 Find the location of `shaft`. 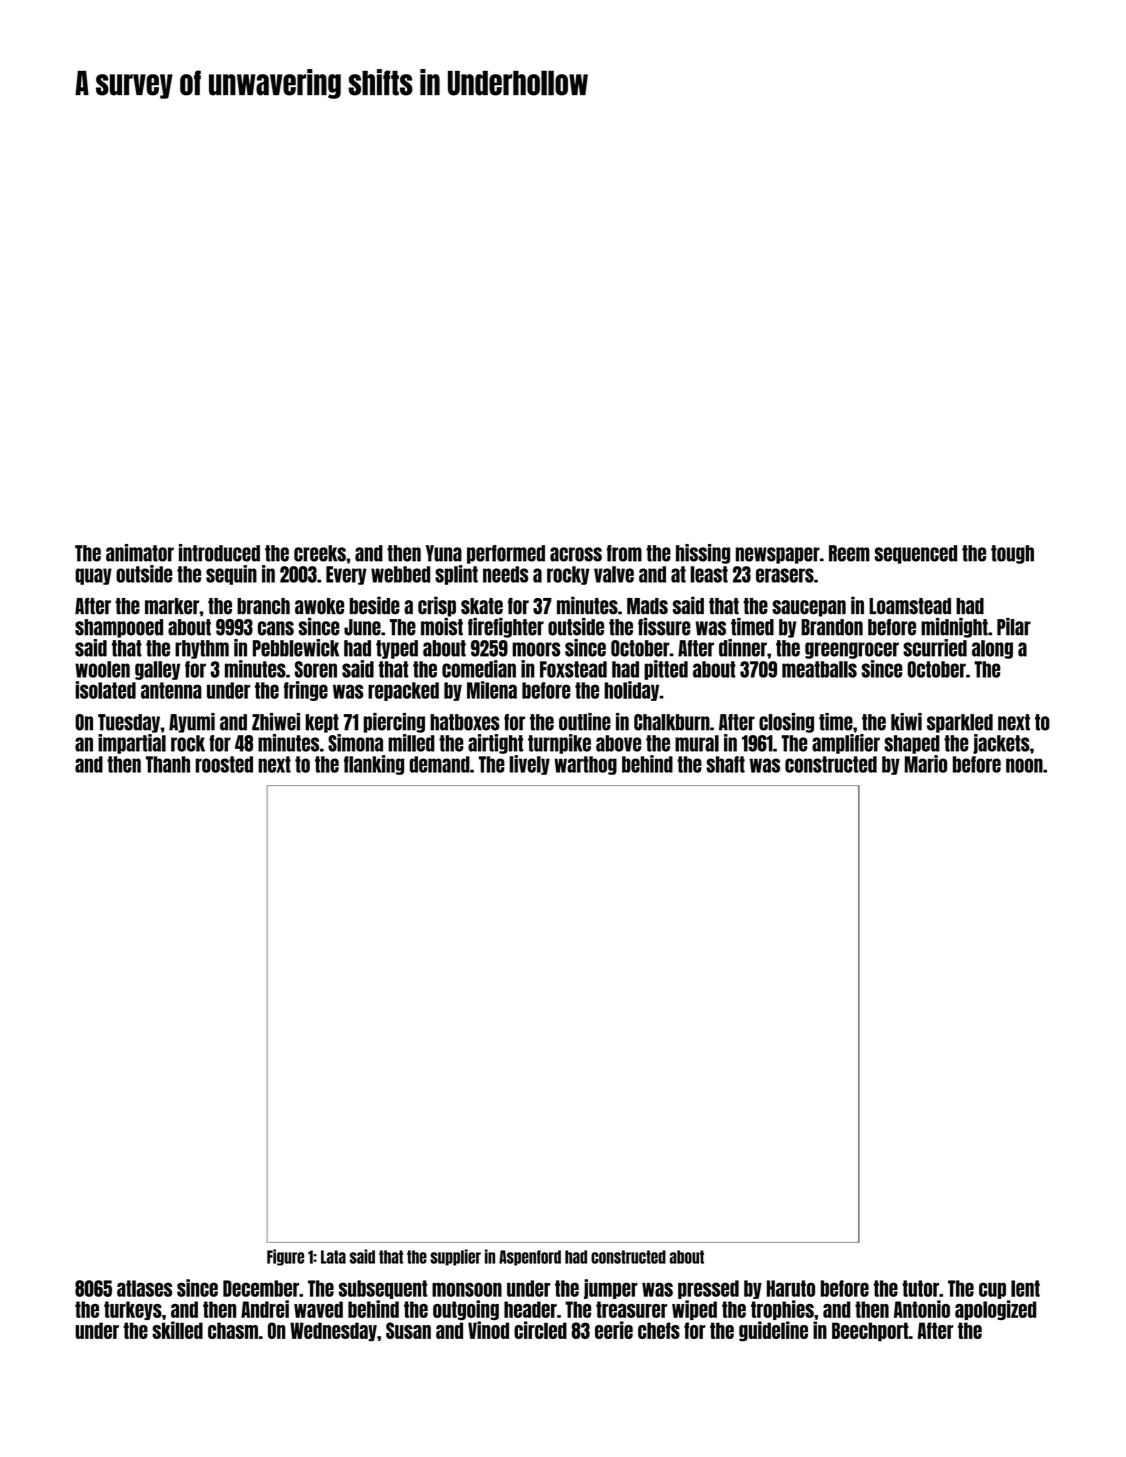

shaft is located at coordinates (725, 764).
